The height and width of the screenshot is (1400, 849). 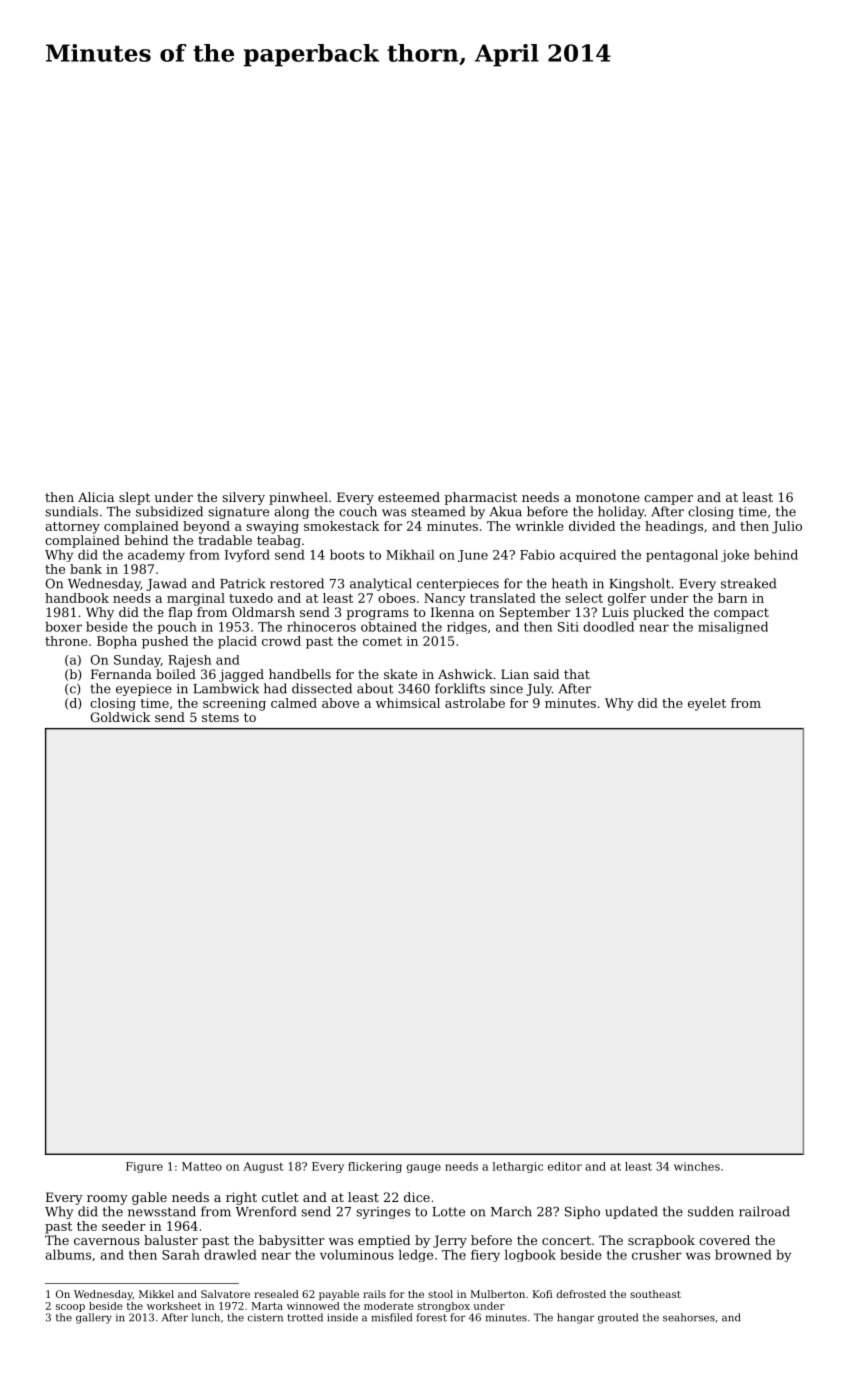 I want to click on Patrick, so click(x=243, y=583).
